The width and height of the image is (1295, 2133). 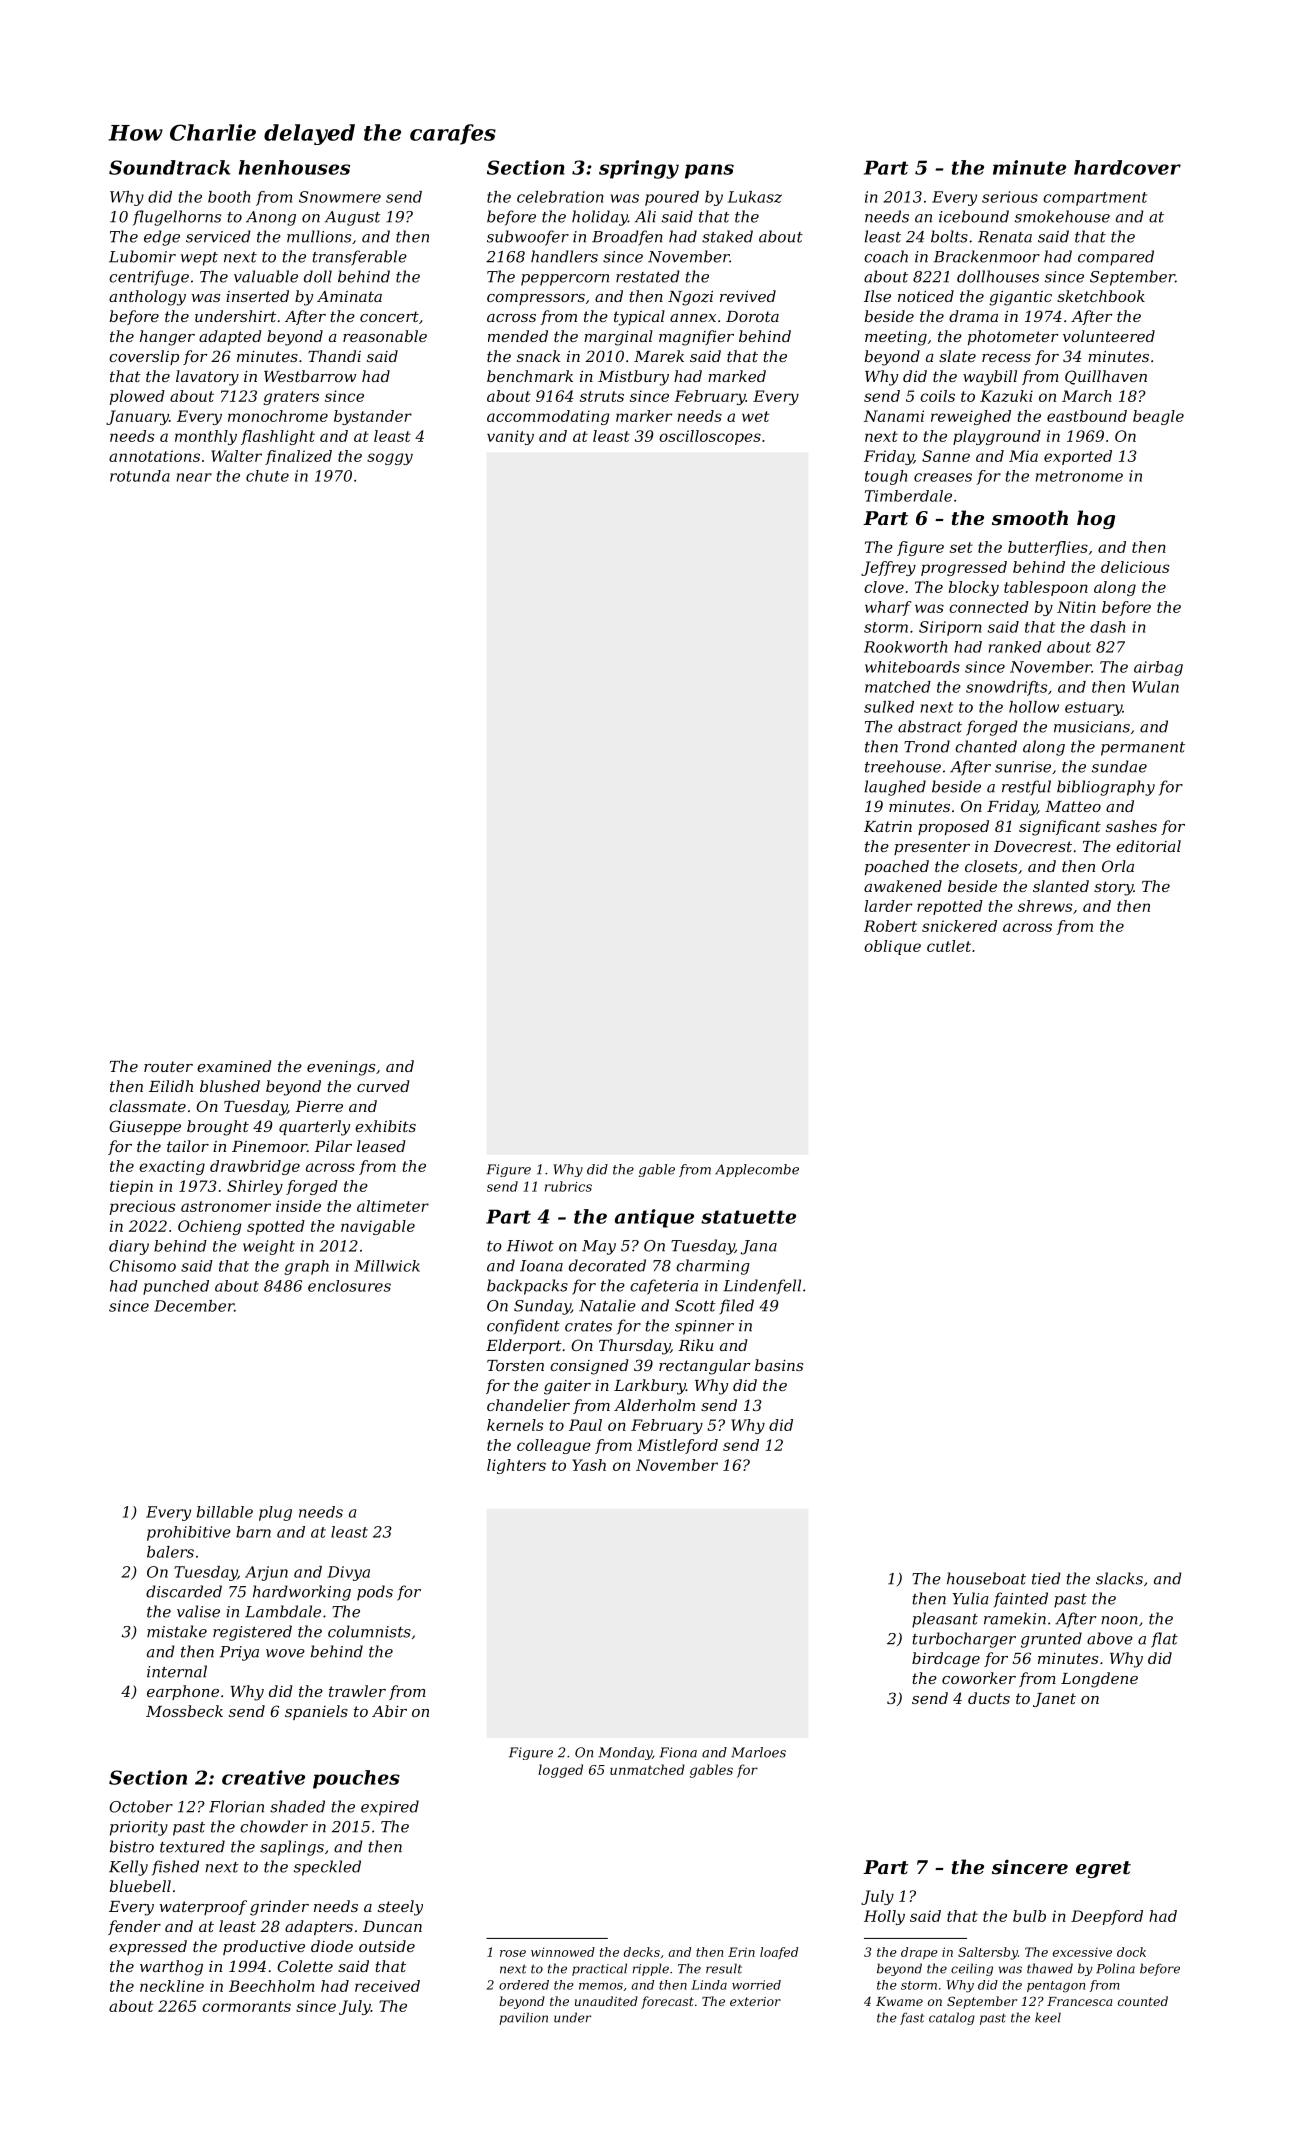 I want to click on evenings, so click(x=341, y=1068).
